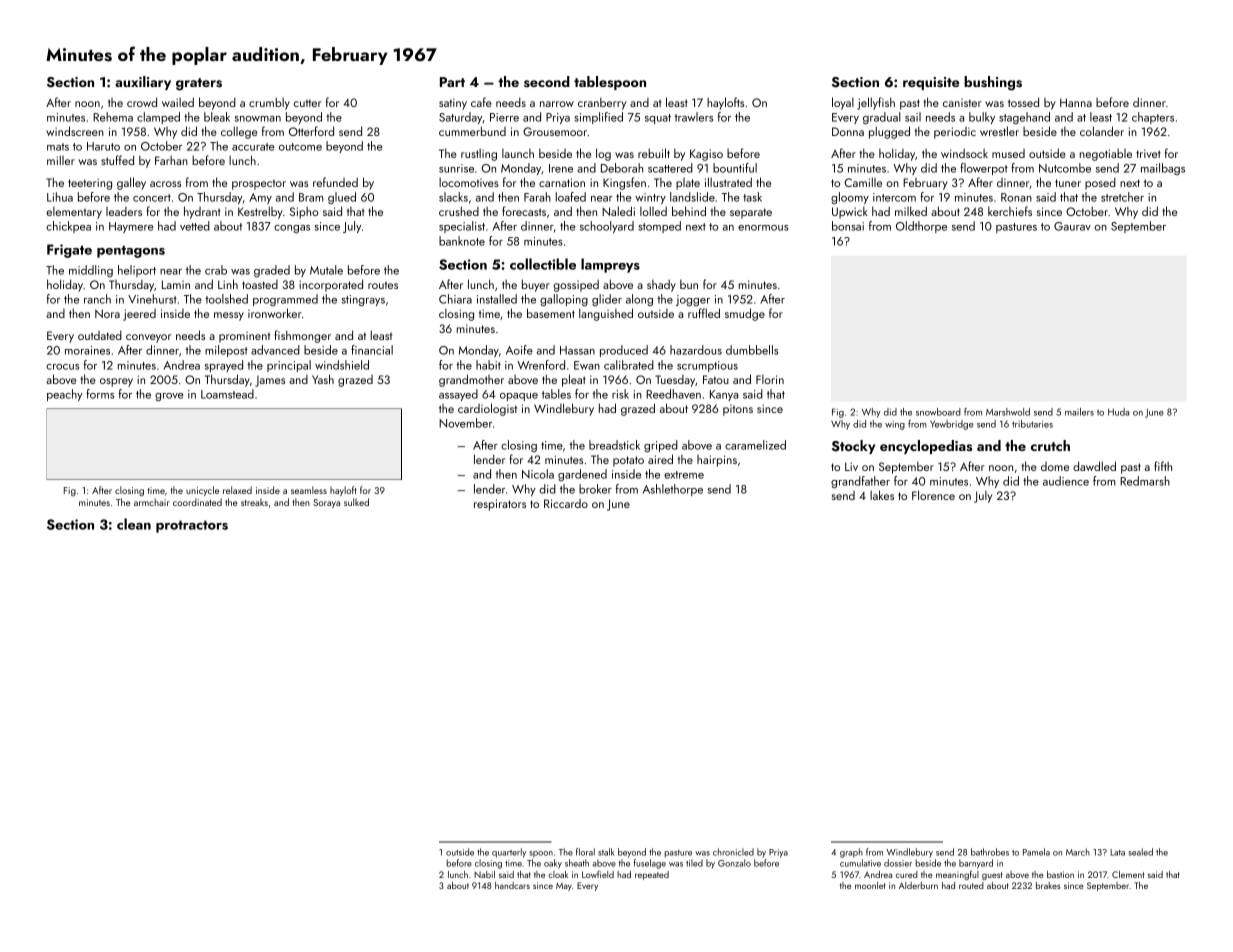 The height and width of the image is (952, 1233). Describe the element at coordinates (199, 84) in the image. I see `graters` at that location.
